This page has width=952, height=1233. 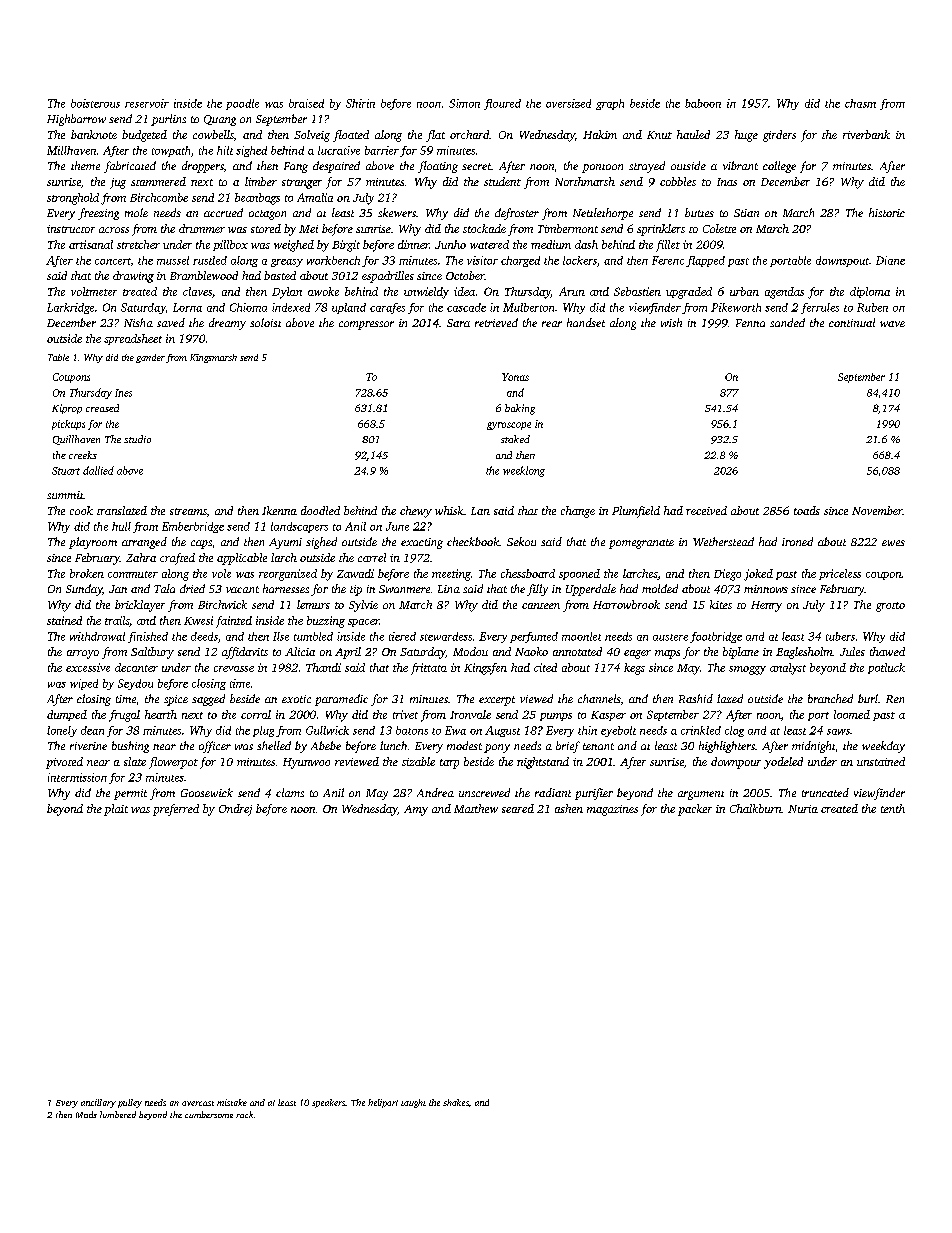 I want to click on Northmarsh, so click(x=585, y=181).
